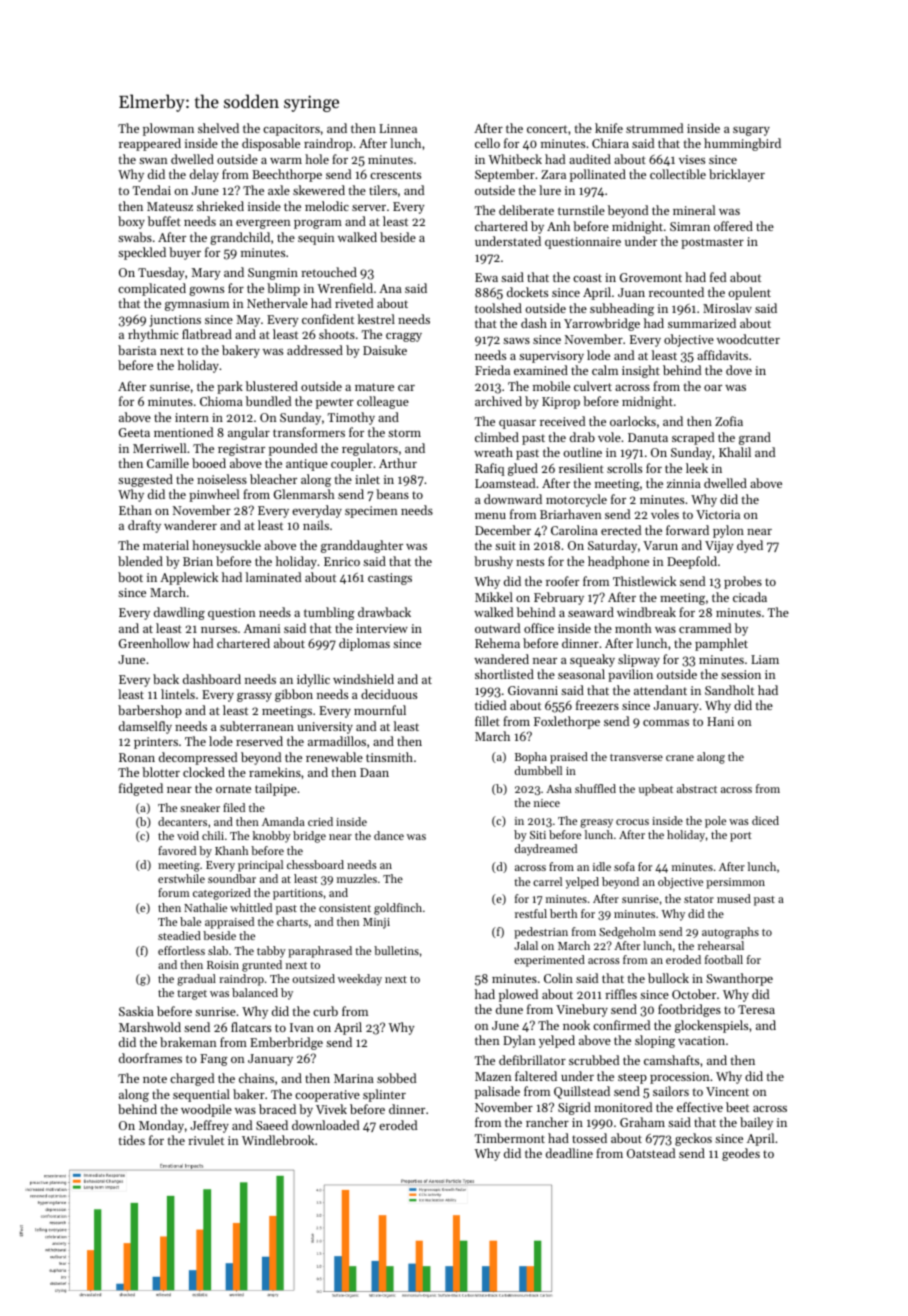 The width and height of the screenshot is (908, 1316). Describe the element at coordinates (546, 850) in the screenshot. I see `daydreamed` at that location.
